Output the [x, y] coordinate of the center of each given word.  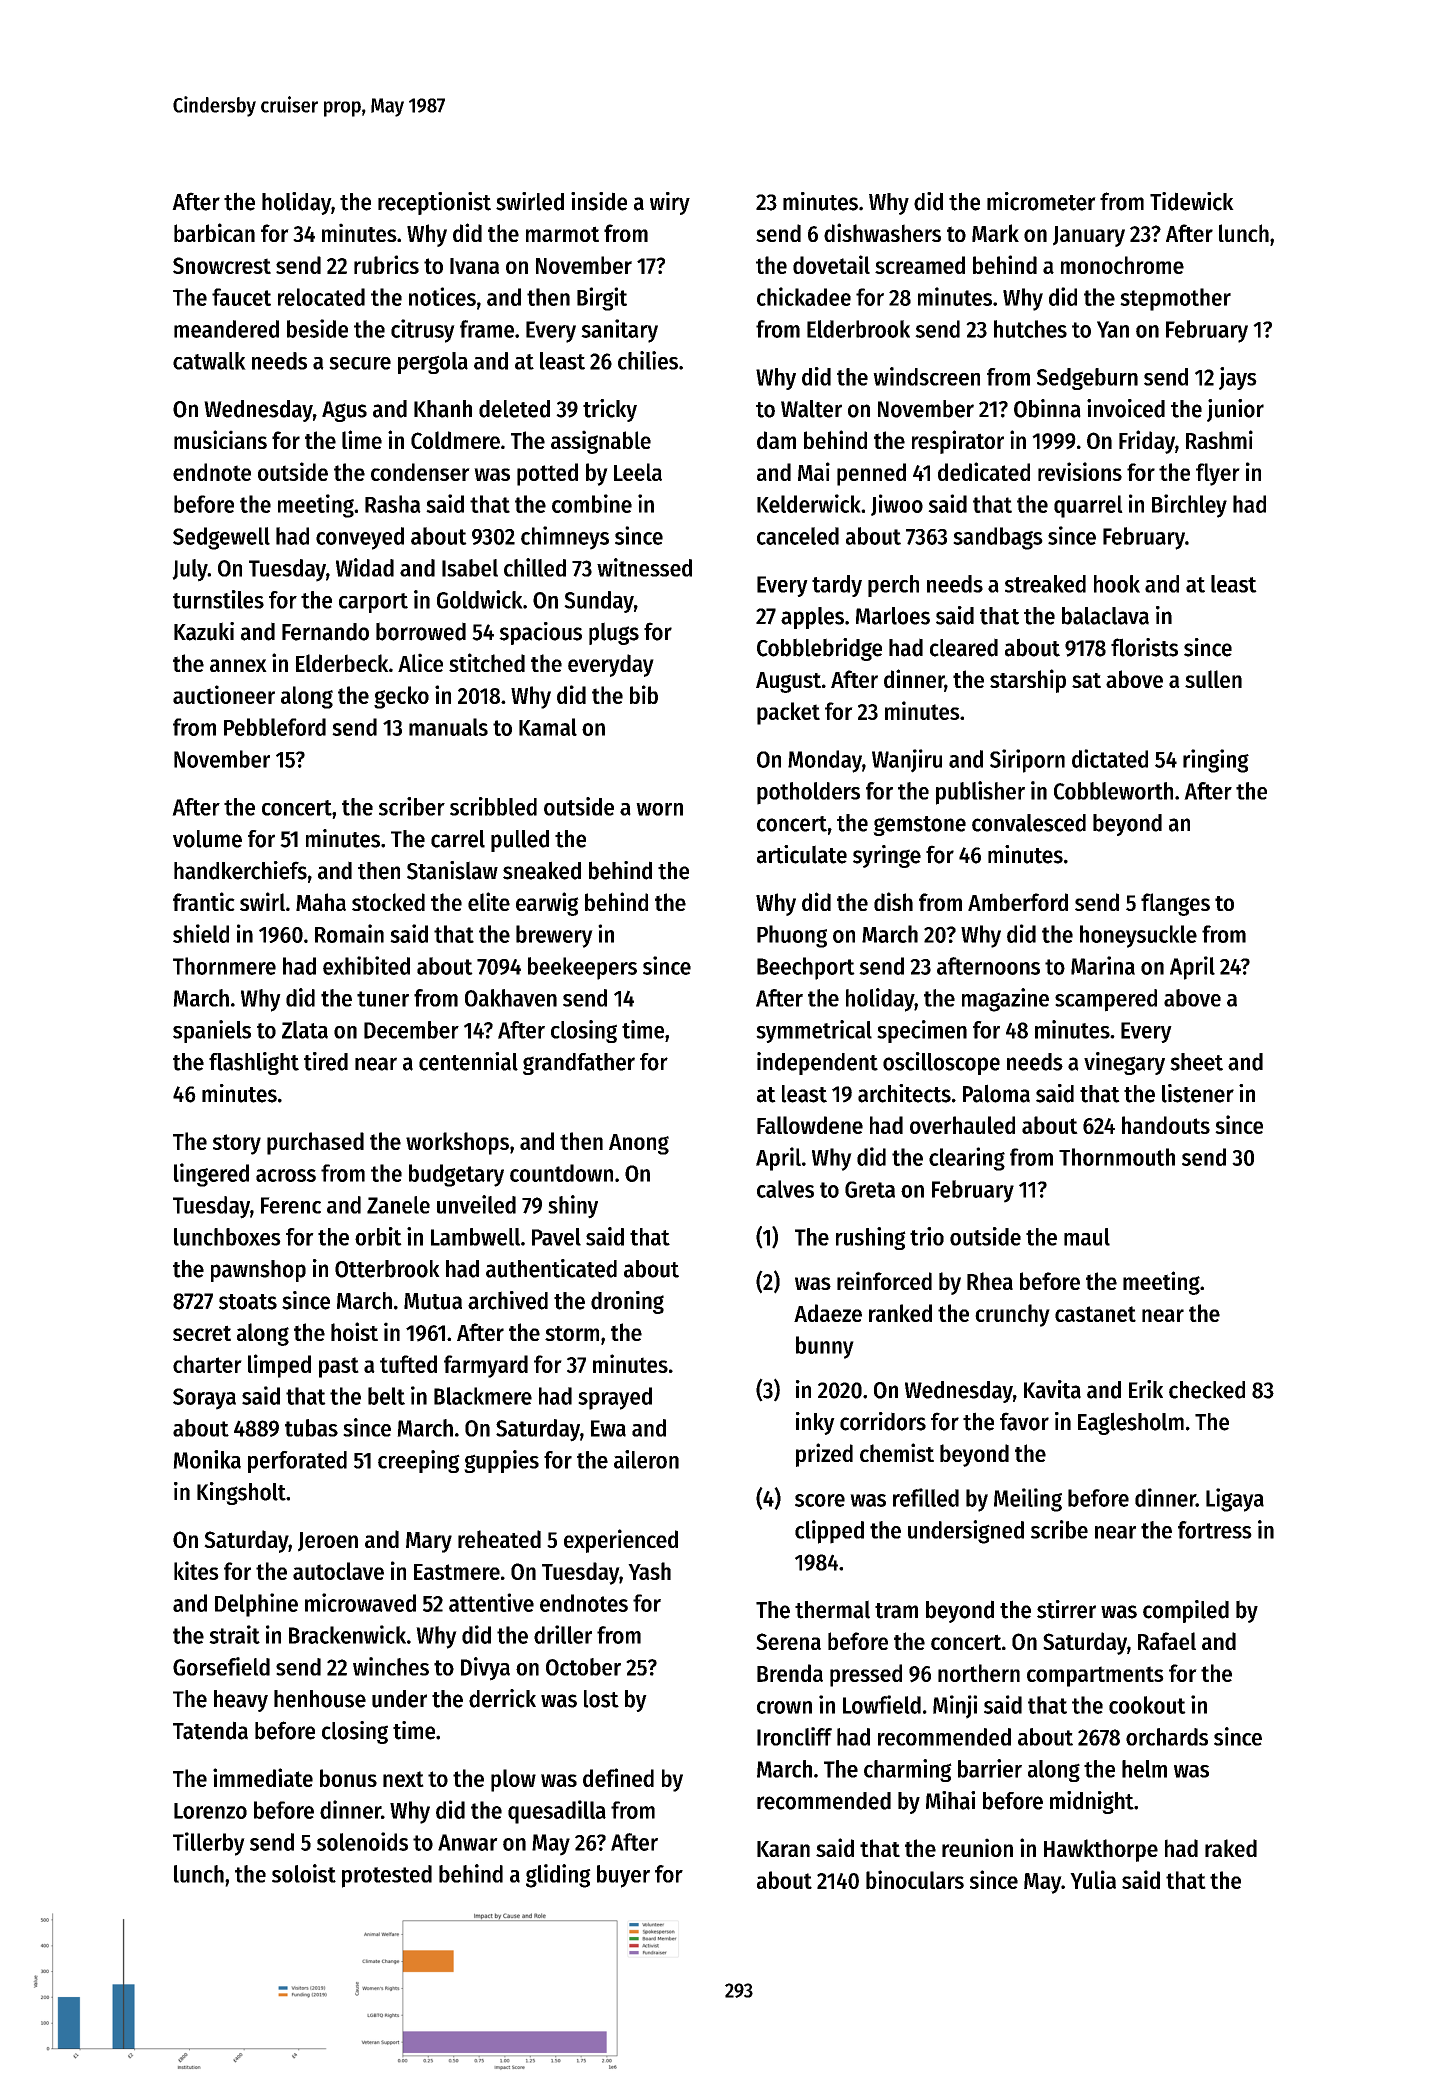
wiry [670, 203]
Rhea [990, 1281]
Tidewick [1192, 201]
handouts [1166, 1125]
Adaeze [828, 1313]
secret [202, 1333]
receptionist [434, 203]
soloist [304, 1873]
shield [201, 933]
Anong [639, 1144]
